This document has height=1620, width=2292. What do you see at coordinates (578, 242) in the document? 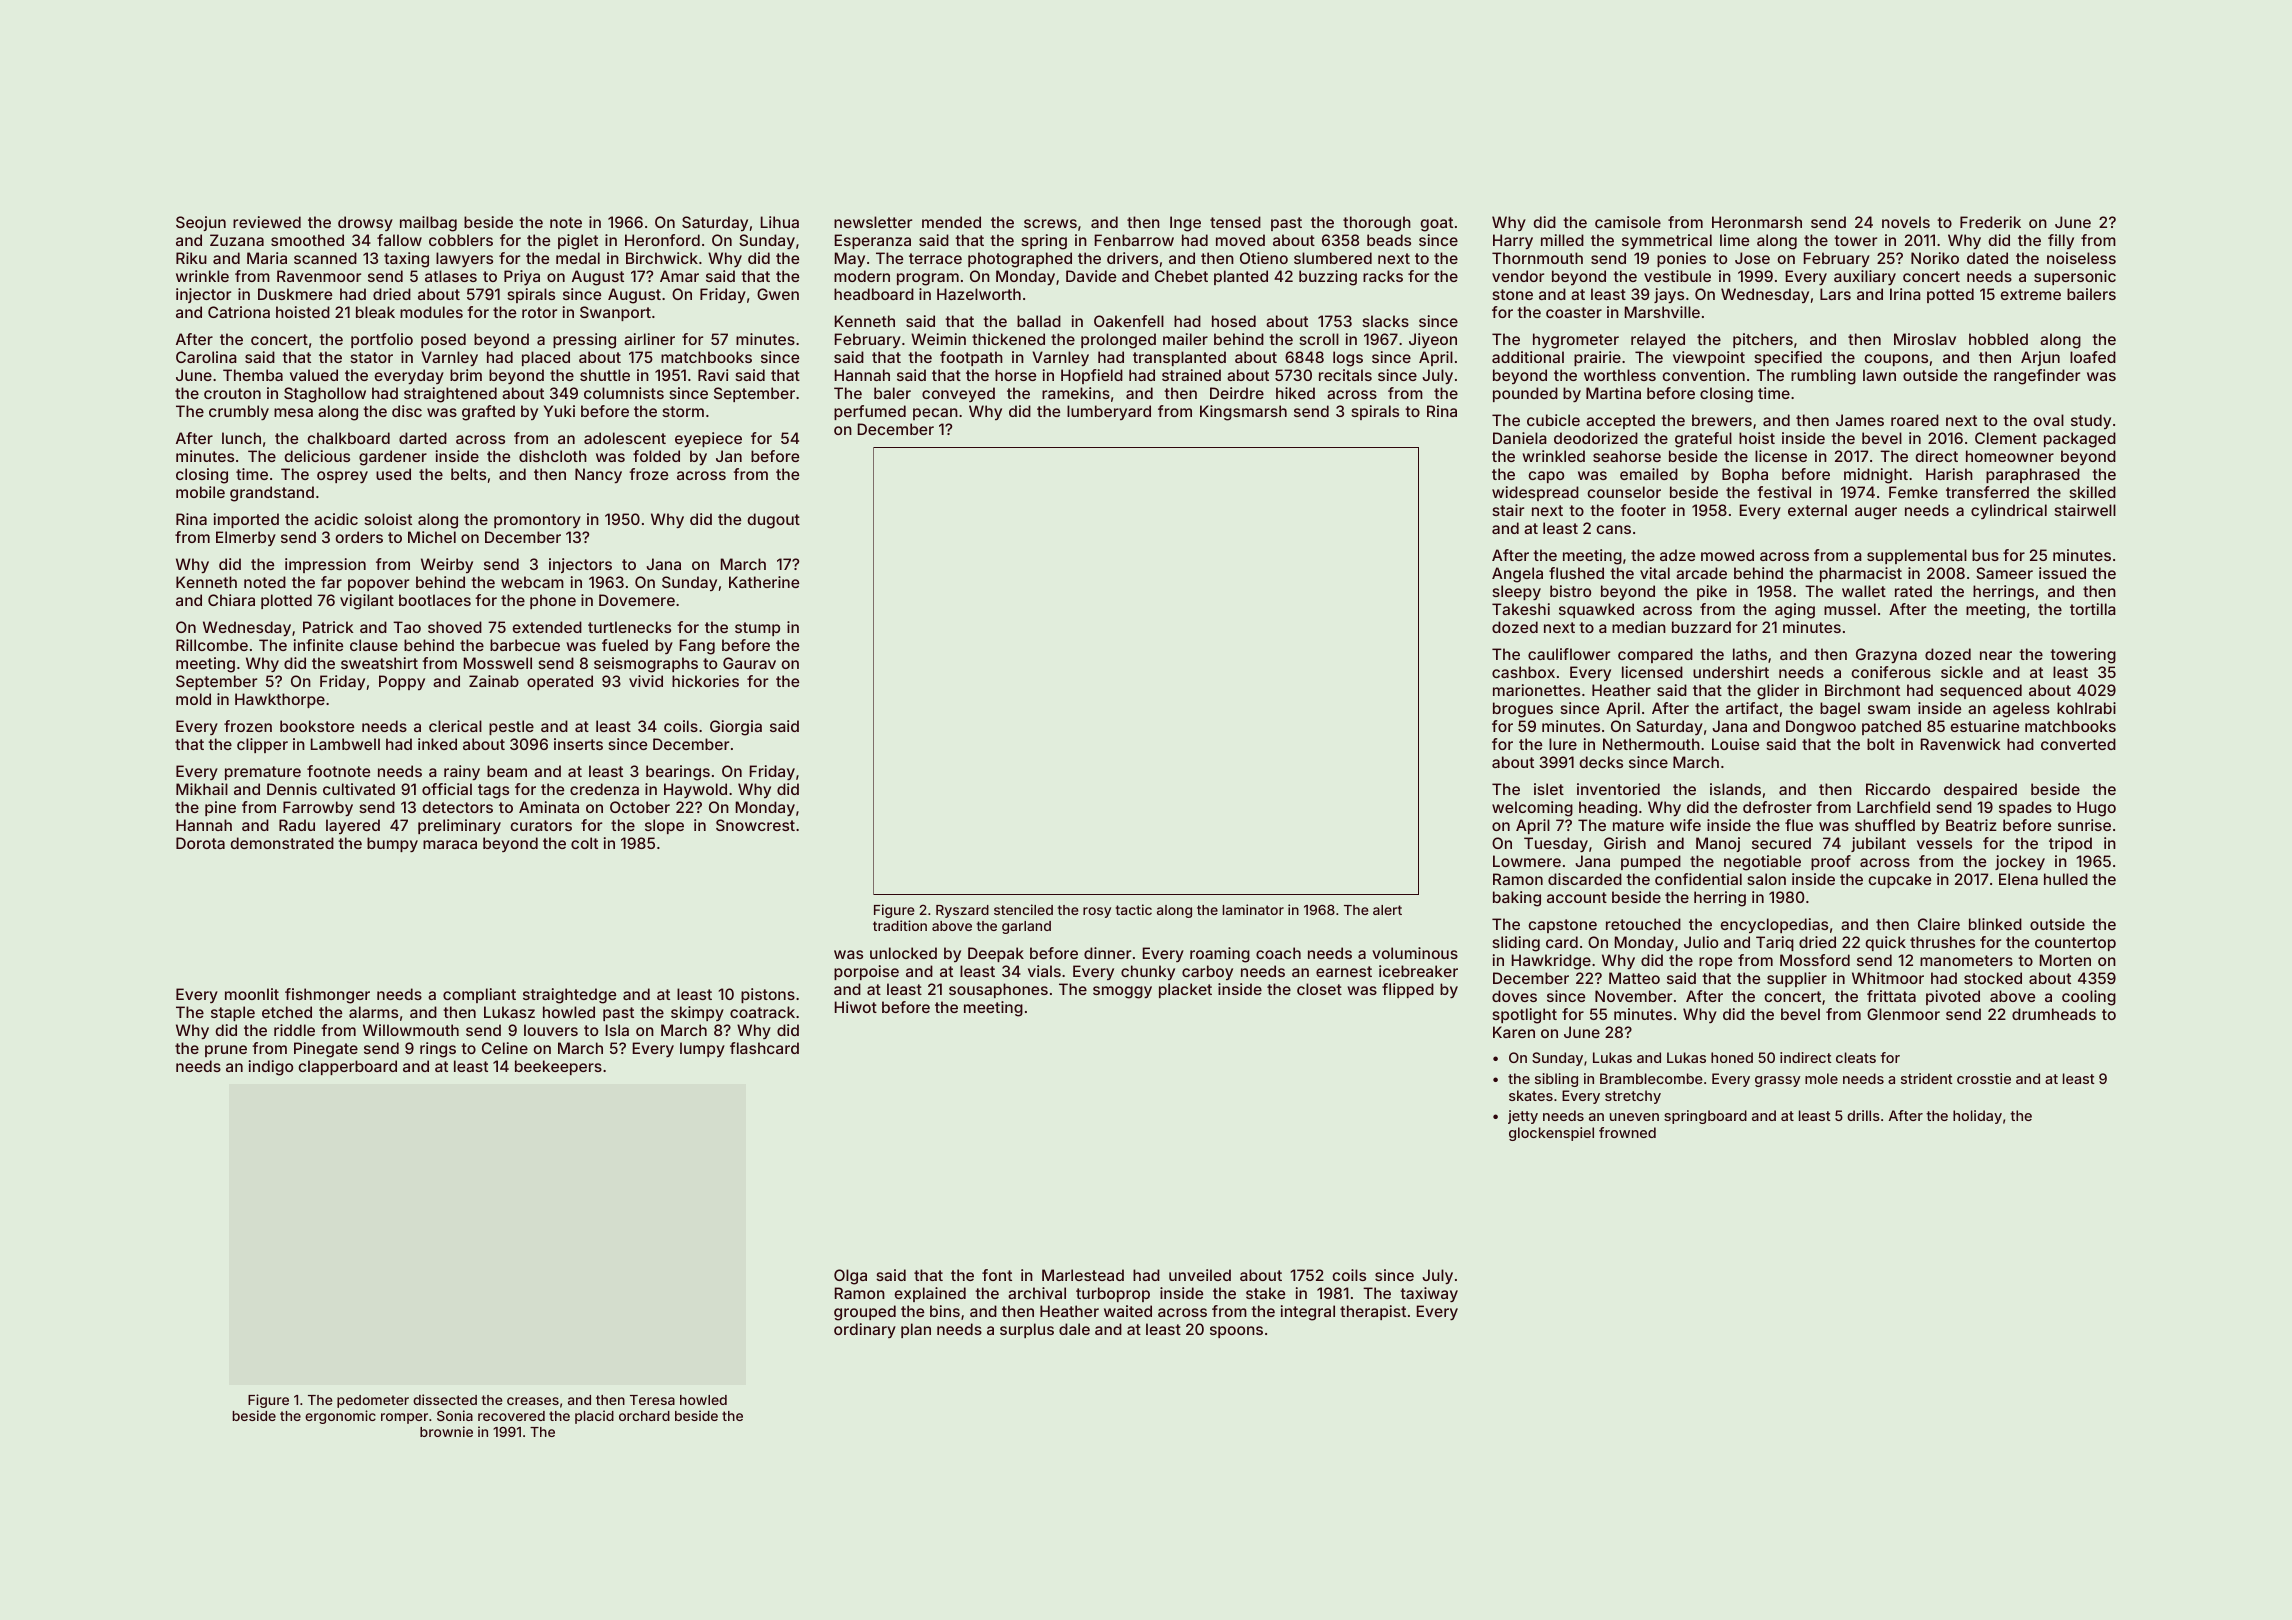
I see `piglet` at bounding box center [578, 242].
